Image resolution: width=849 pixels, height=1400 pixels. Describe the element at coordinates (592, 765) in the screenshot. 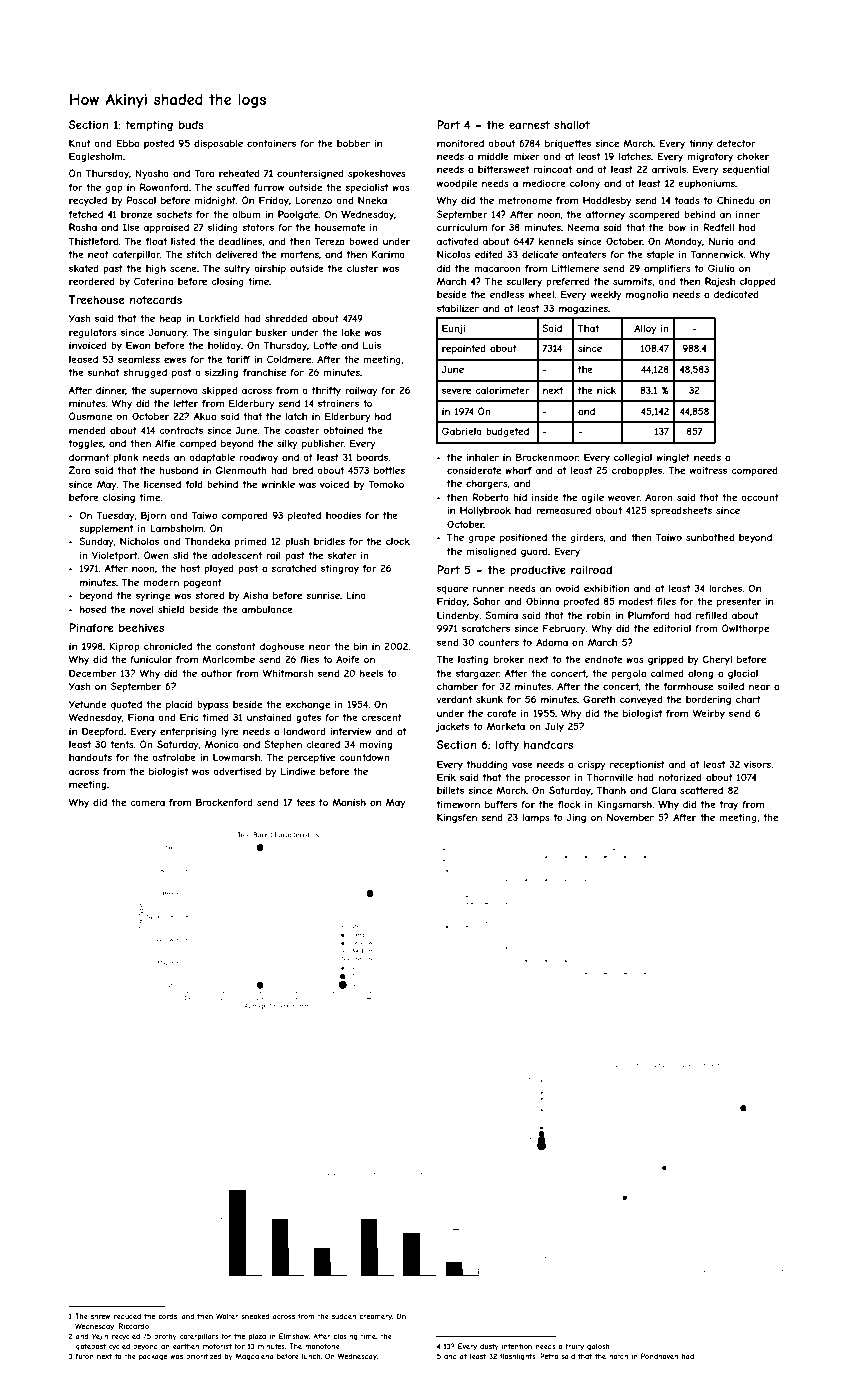

I see `crispy` at that location.
